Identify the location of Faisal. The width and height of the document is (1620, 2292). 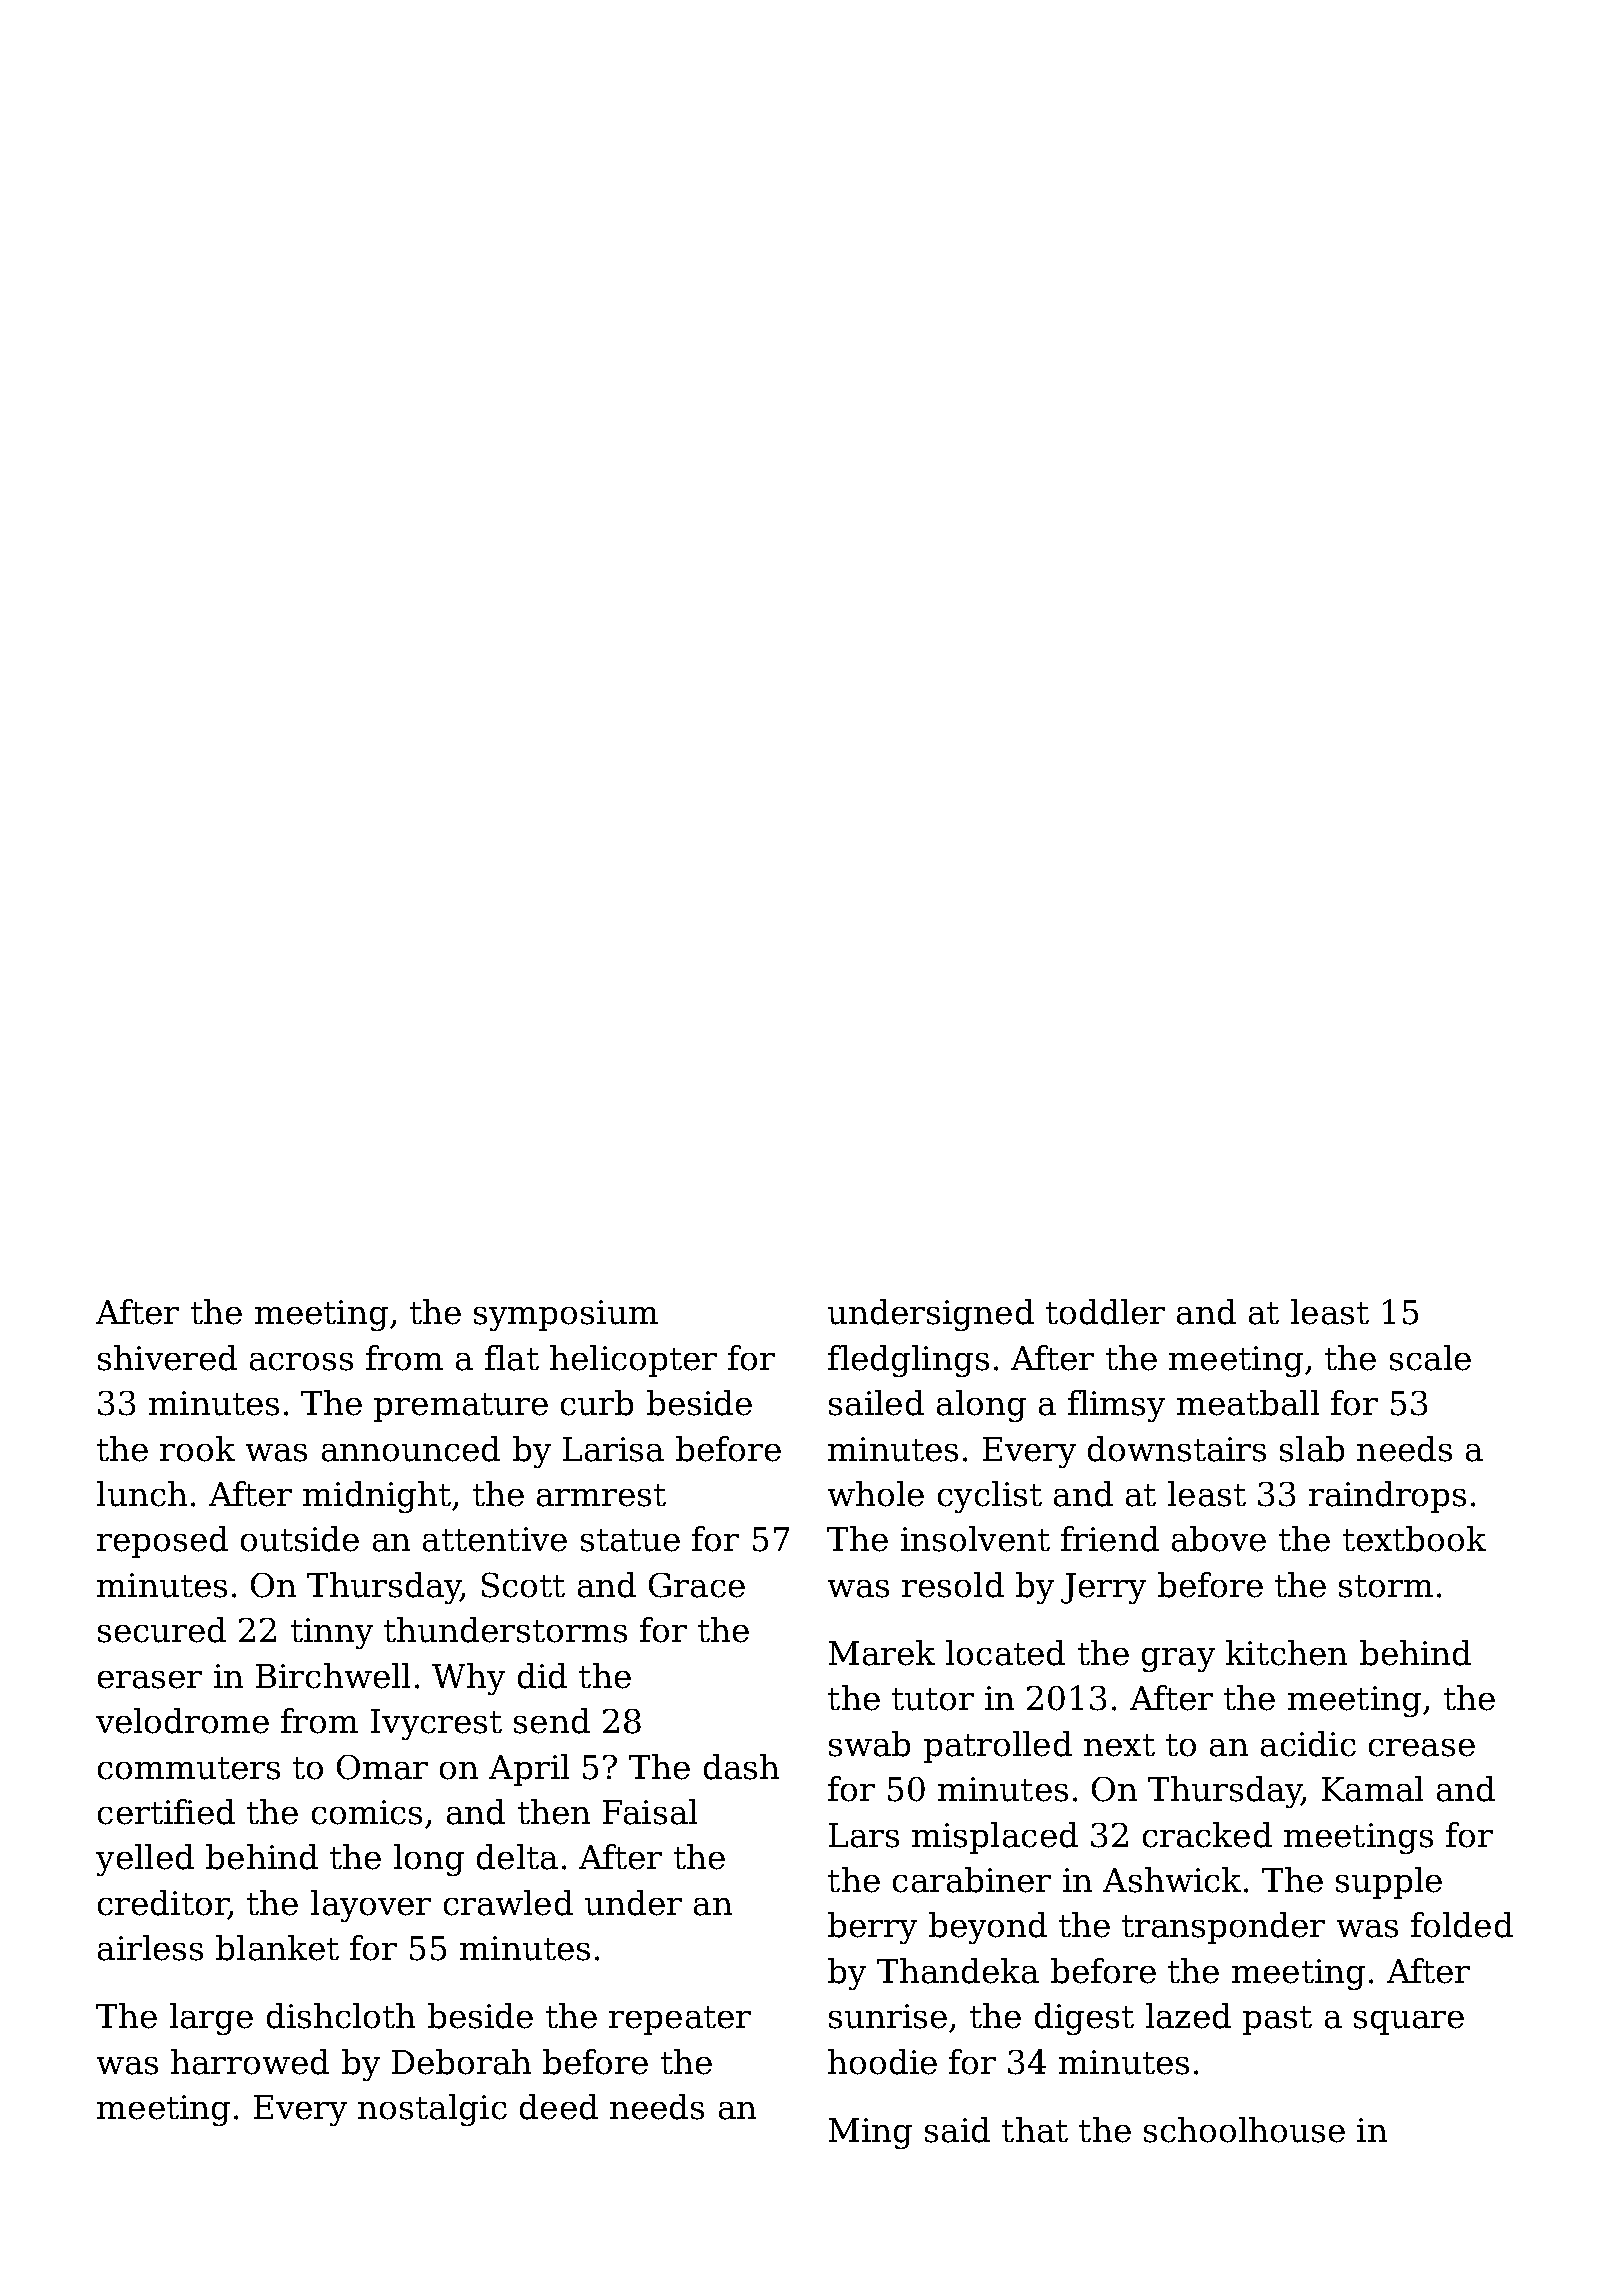
(650, 1812).
